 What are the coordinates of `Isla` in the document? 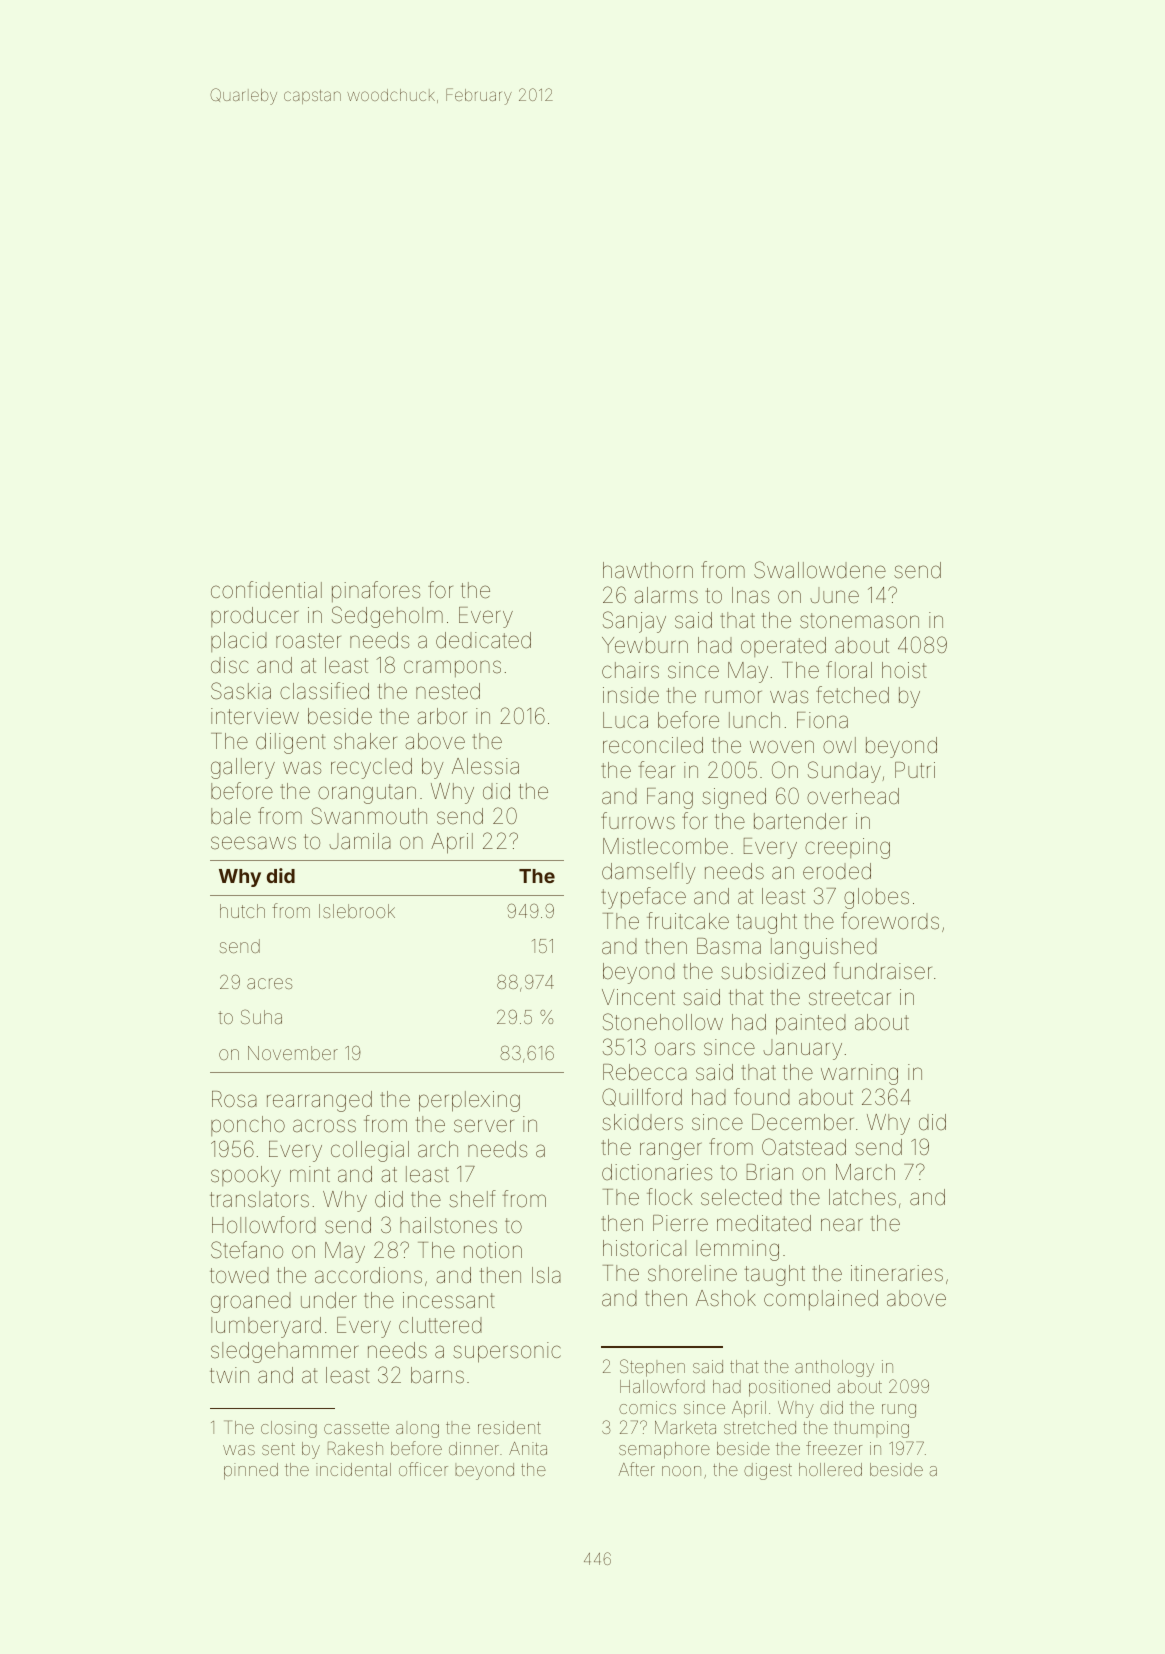 It's located at (546, 1275).
